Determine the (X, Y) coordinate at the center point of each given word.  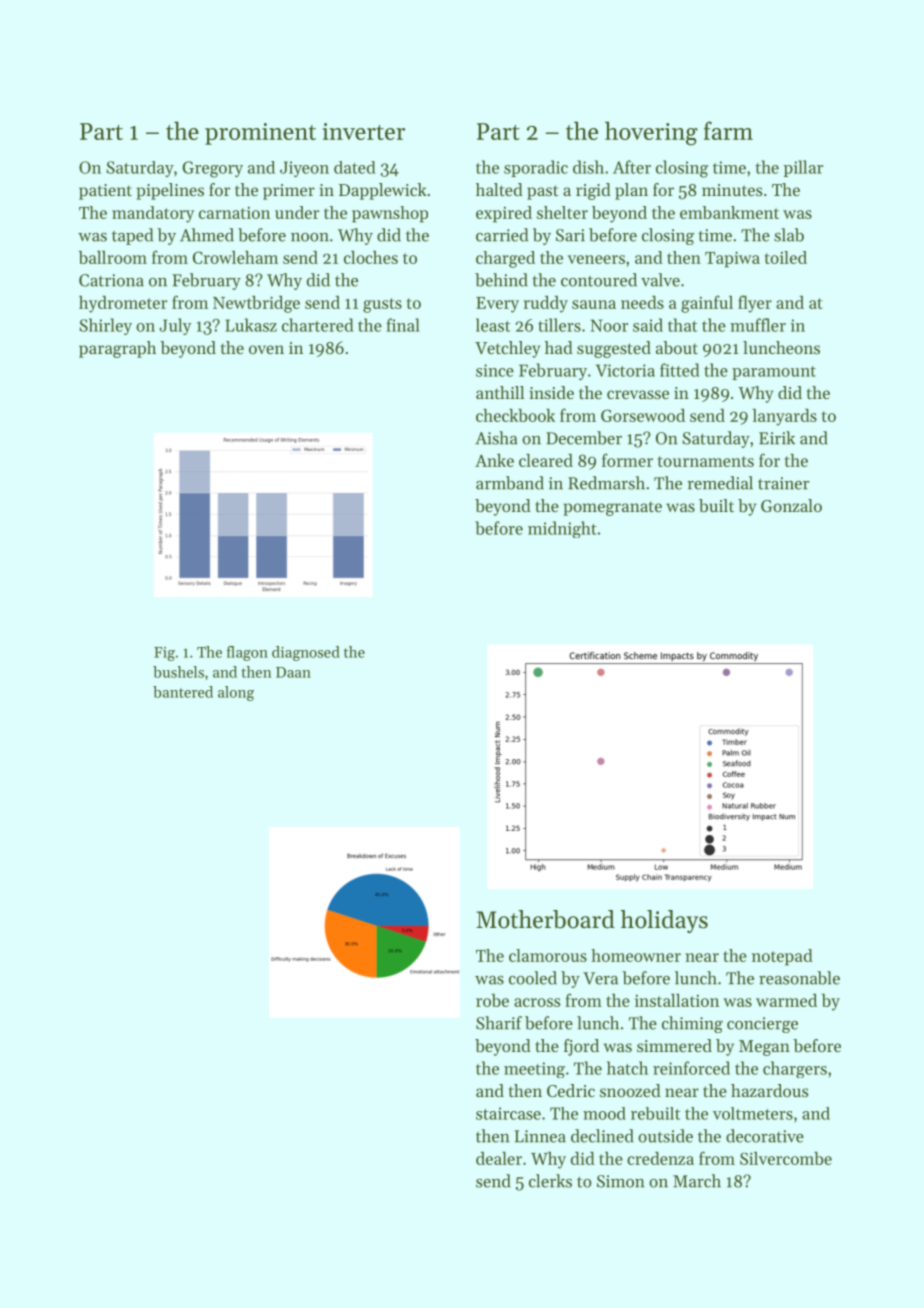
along (236, 693)
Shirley (105, 326)
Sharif (499, 1023)
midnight (562, 529)
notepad (782, 957)
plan (631, 191)
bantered (183, 692)
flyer (755, 304)
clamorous (548, 955)
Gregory (212, 169)
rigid (593, 191)
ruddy (546, 304)
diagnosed (306, 653)
